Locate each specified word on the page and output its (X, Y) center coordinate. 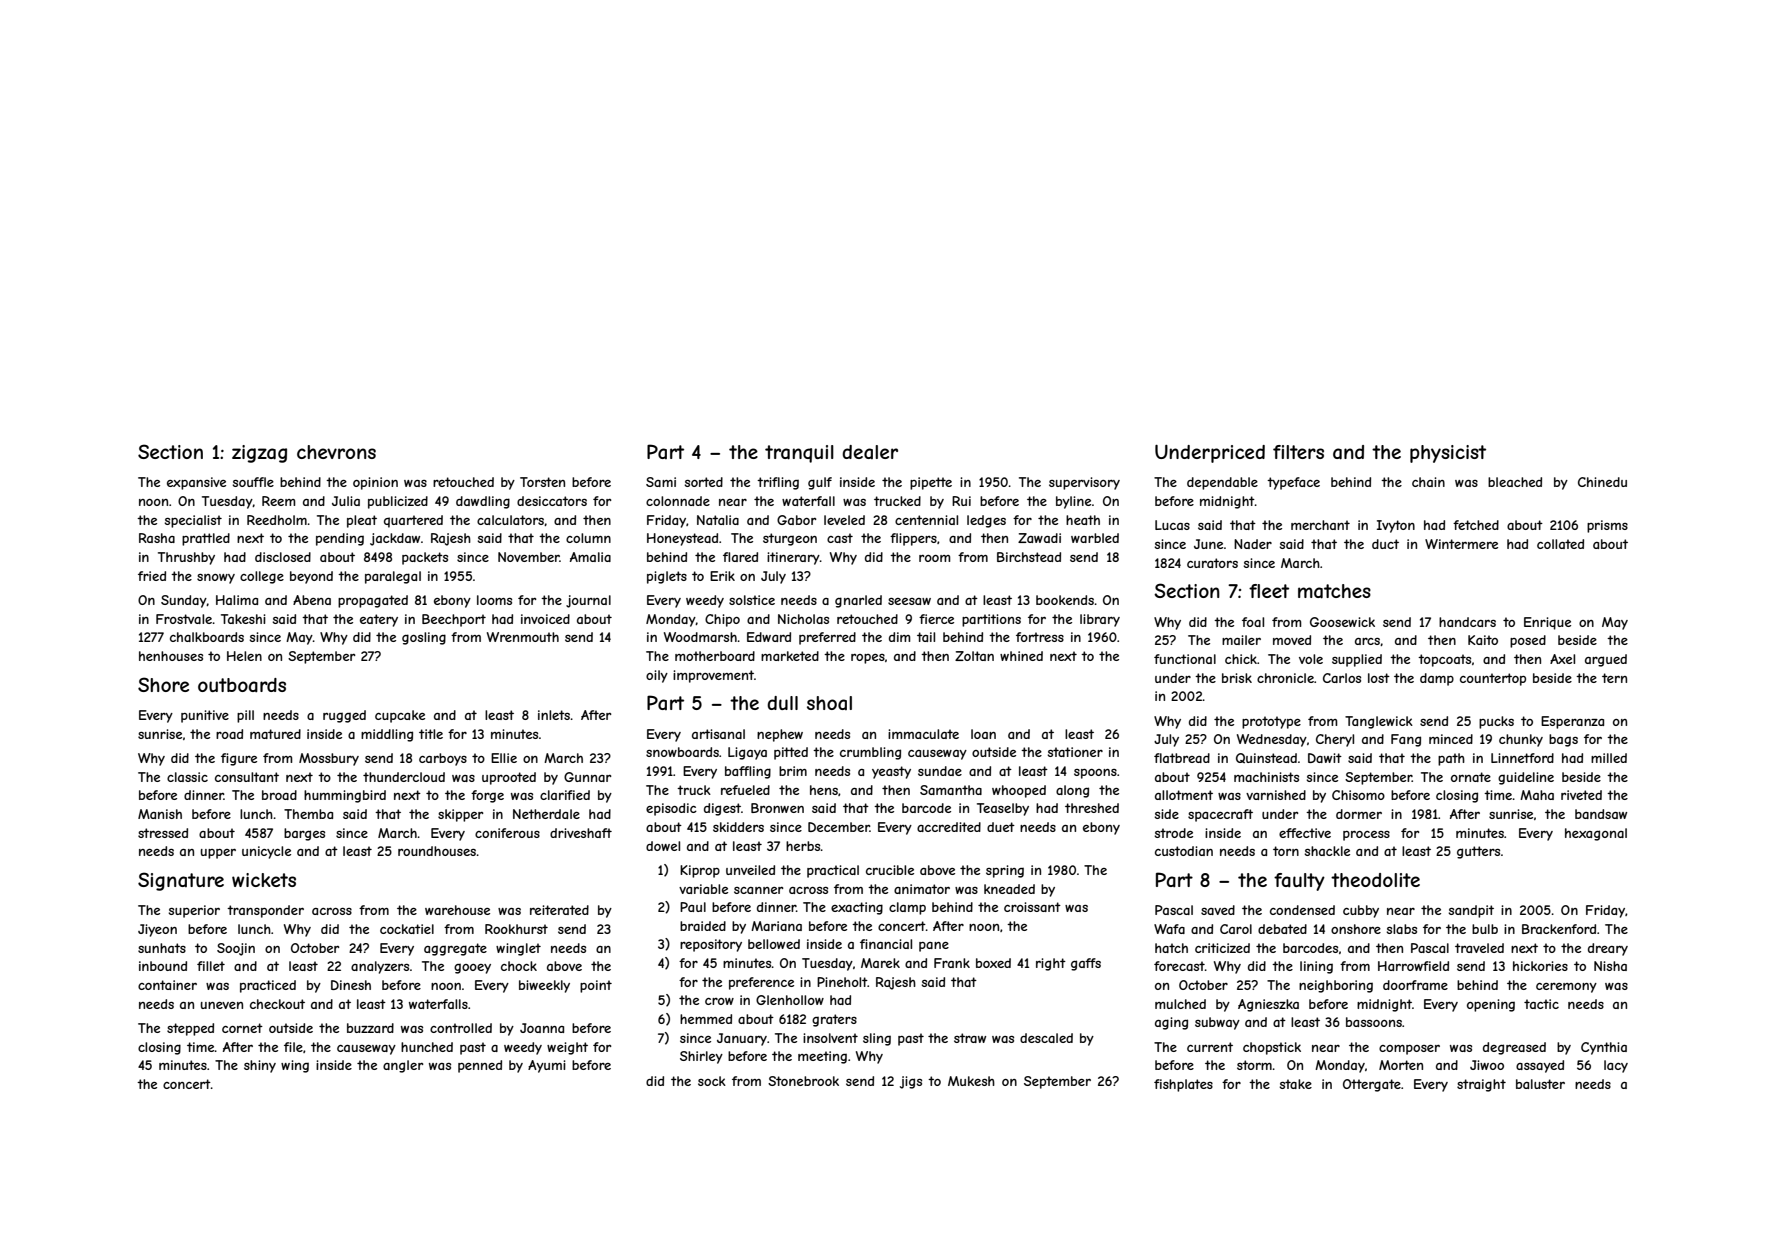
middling (387, 735)
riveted (1581, 795)
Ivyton (1396, 526)
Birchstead (1029, 557)
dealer (870, 452)
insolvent (830, 1038)
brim (793, 771)
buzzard (370, 1028)
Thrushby (186, 558)
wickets (264, 880)
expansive (196, 483)
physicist (1448, 454)
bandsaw (1601, 814)
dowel (663, 846)
